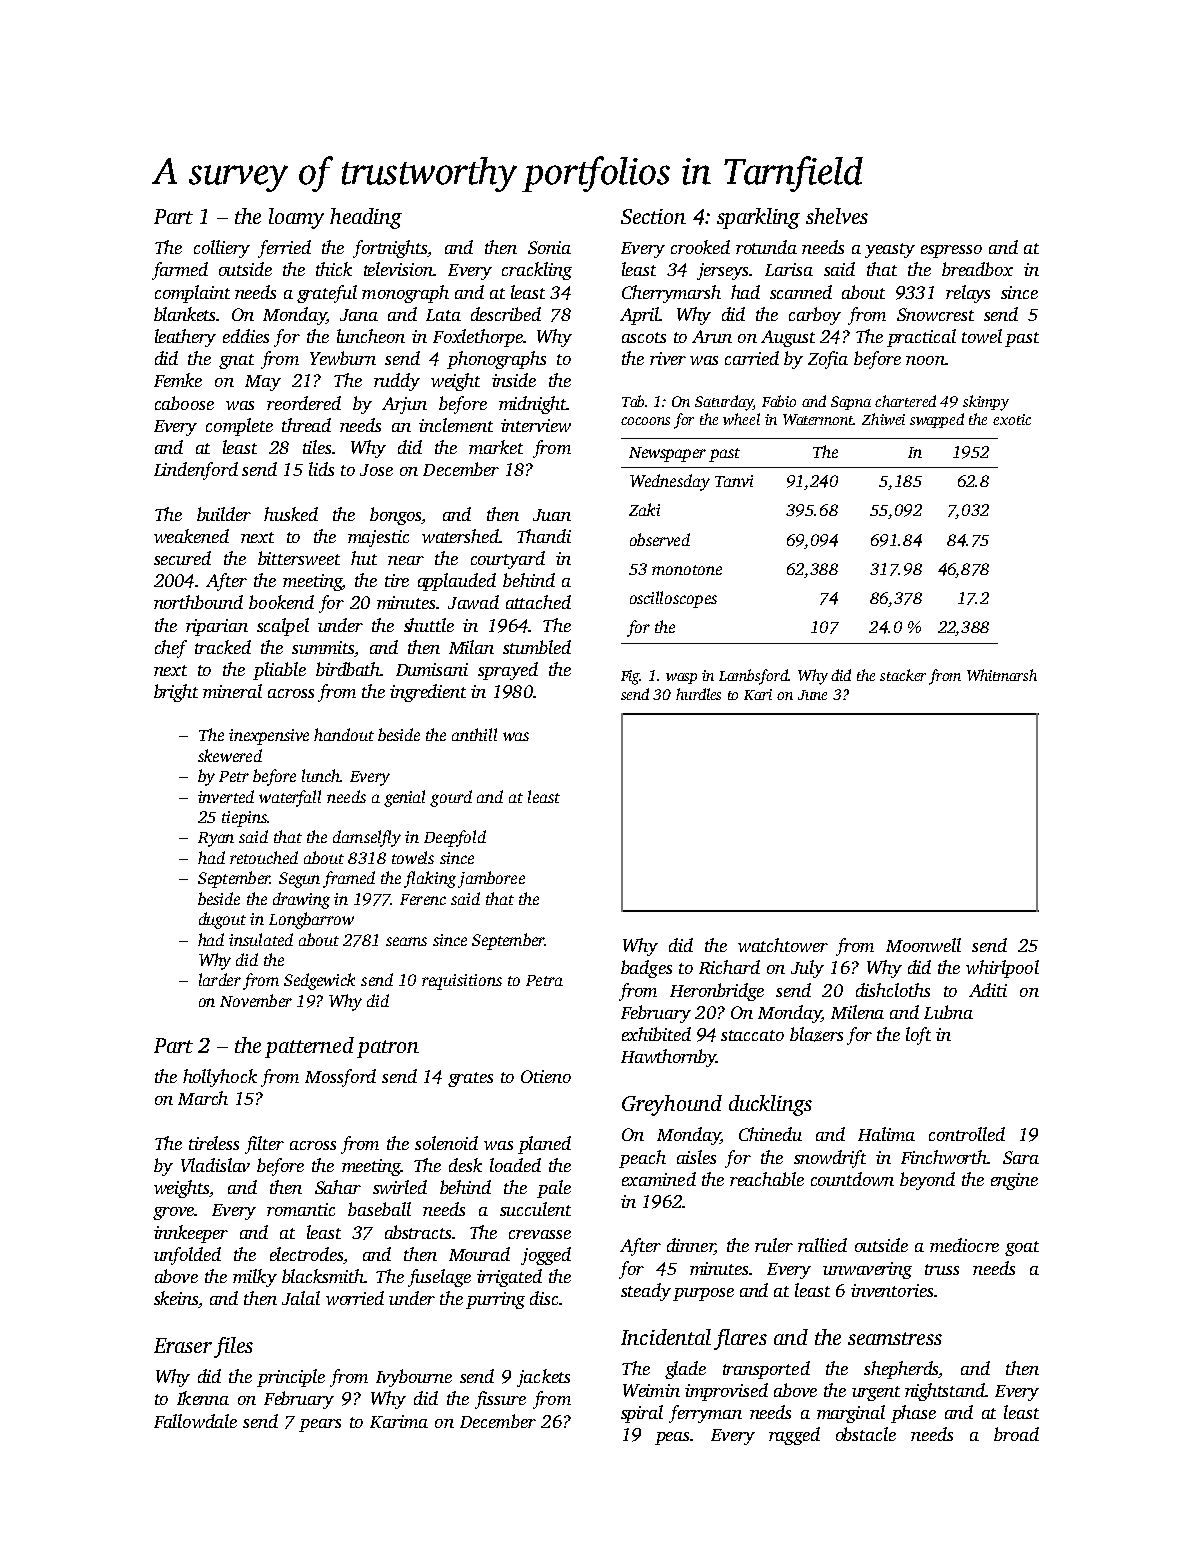  I want to click on Yewburn, so click(343, 358).
